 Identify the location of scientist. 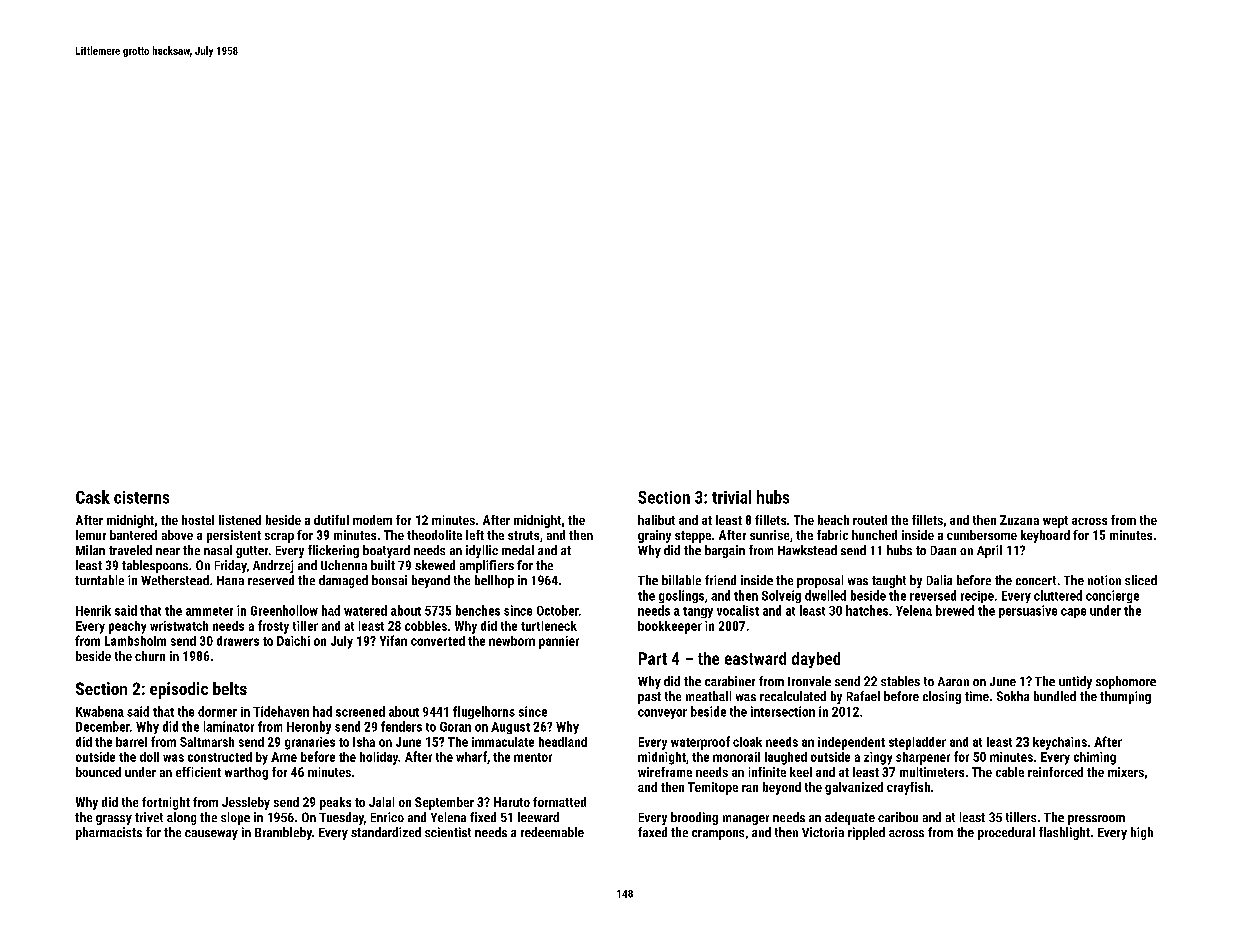
(448, 832).
